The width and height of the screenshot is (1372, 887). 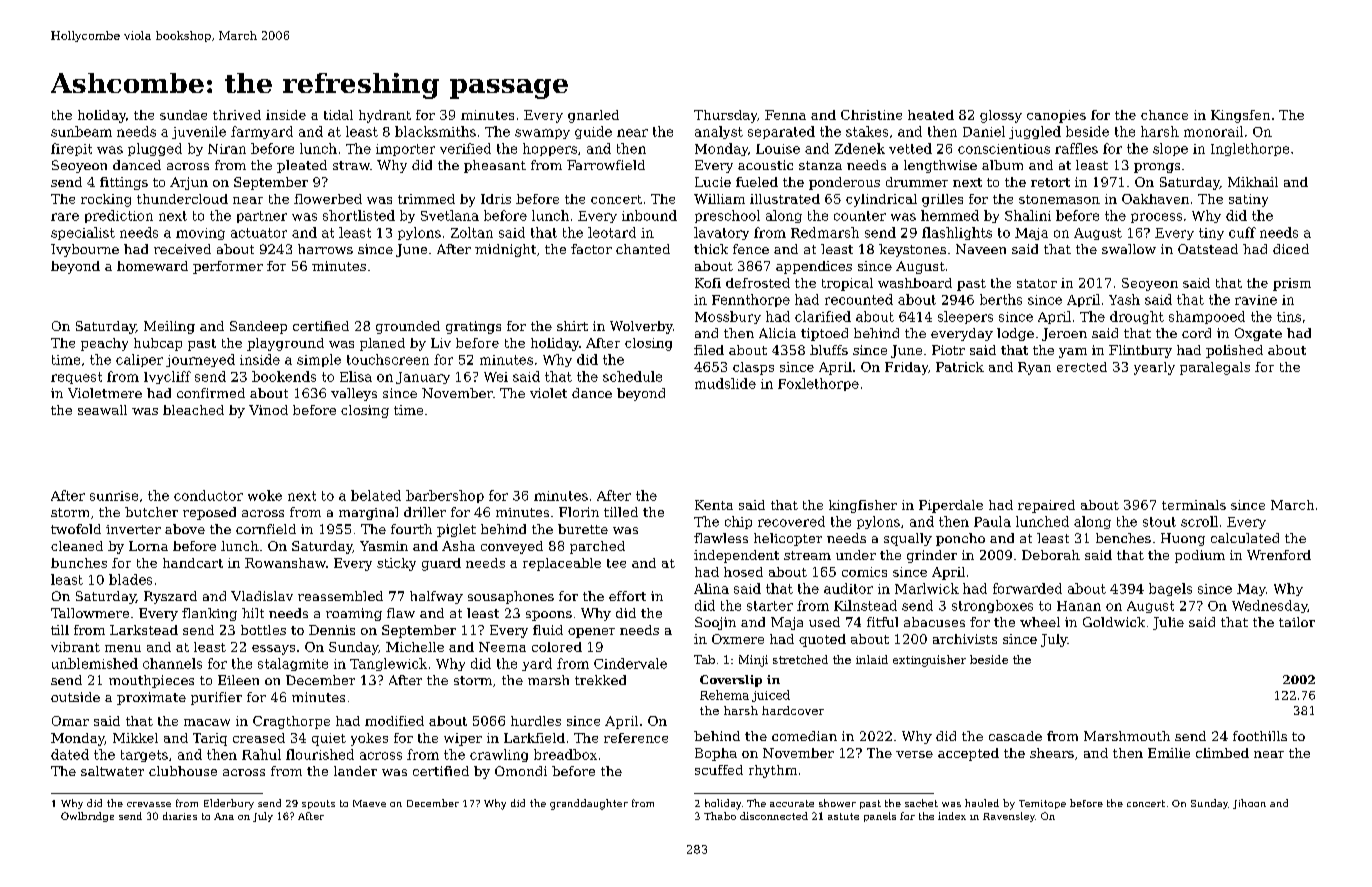 I want to click on Ravensley, so click(x=1009, y=817).
